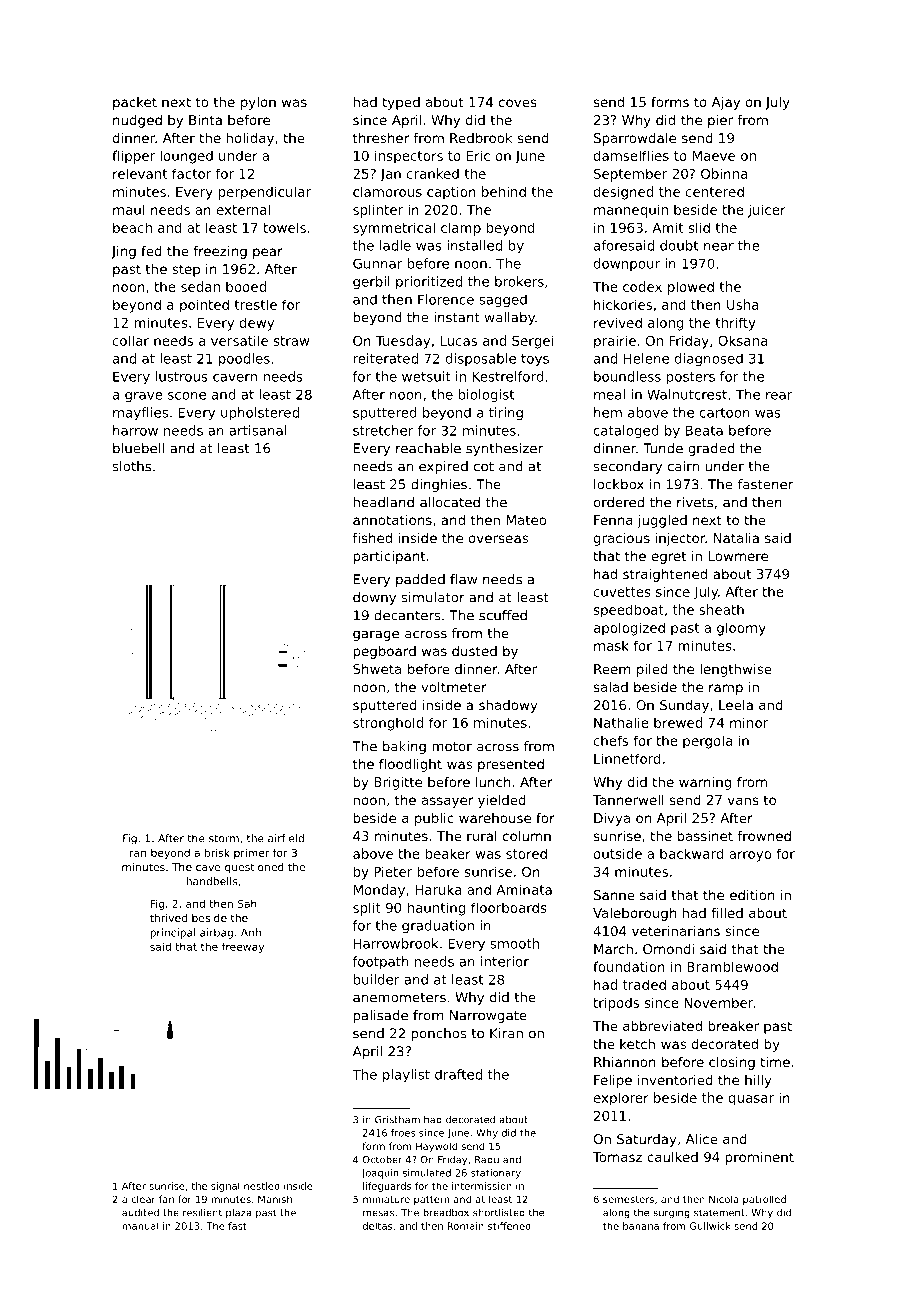 The width and height of the screenshot is (908, 1316). Describe the element at coordinates (406, 1076) in the screenshot. I see `playlist` at that location.
